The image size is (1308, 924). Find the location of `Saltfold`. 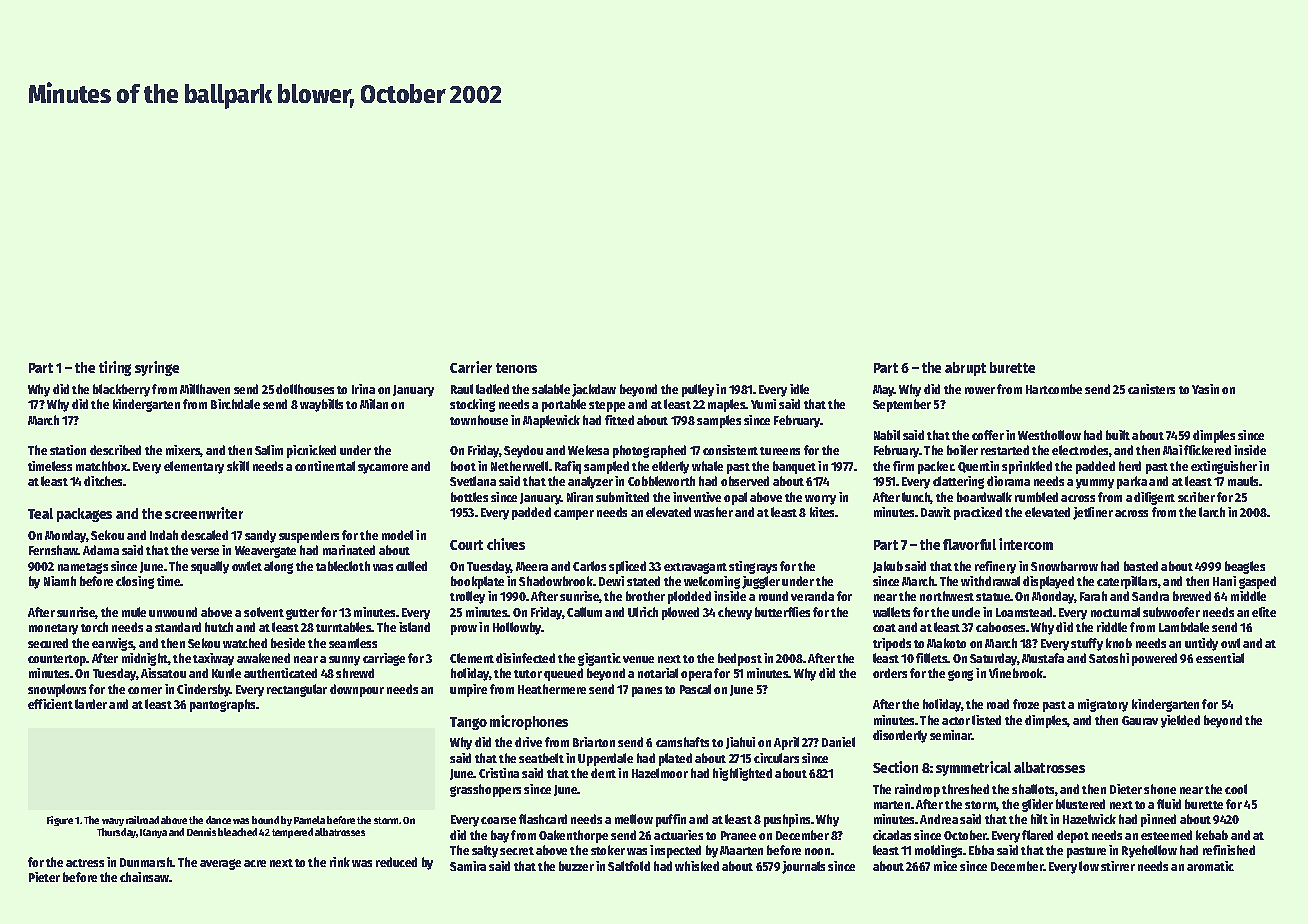

Saltfold is located at coordinates (629, 866).
